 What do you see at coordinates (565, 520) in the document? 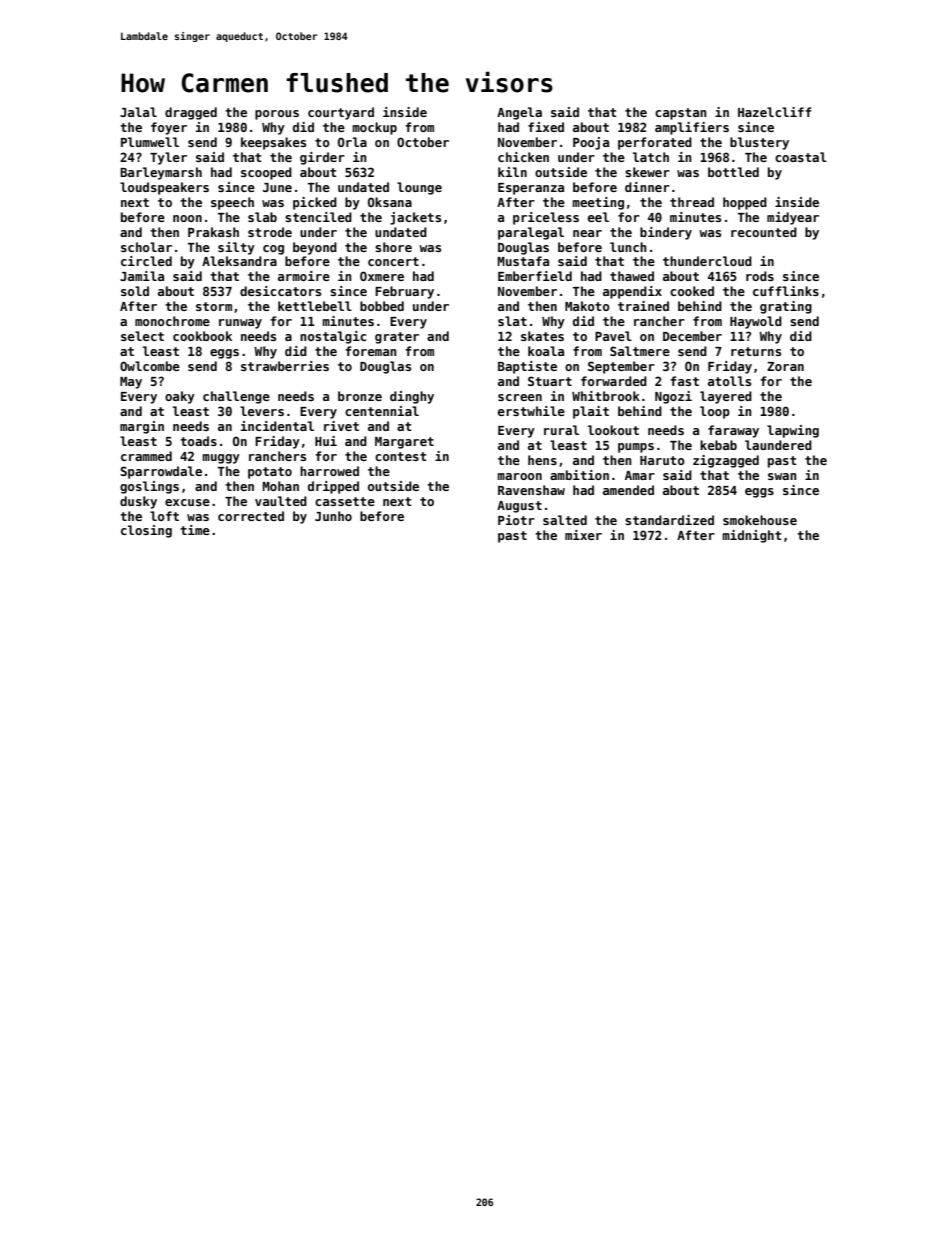
I see `salted` at bounding box center [565, 520].
